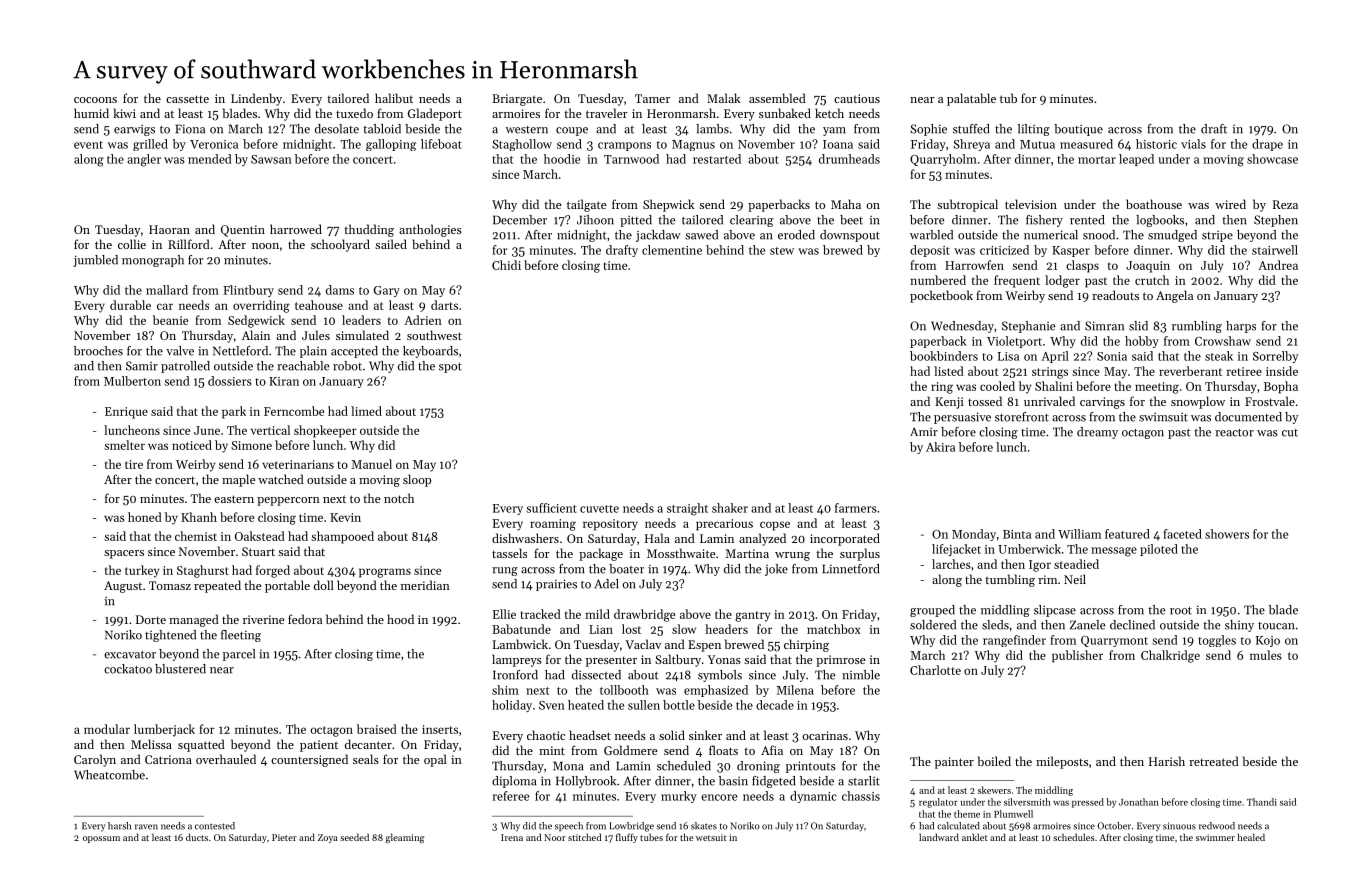 This image has height=887, width=1372. What do you see at coordinates (187, 99) in the image?
I see `cassette` at bounding box center [187, 99].
